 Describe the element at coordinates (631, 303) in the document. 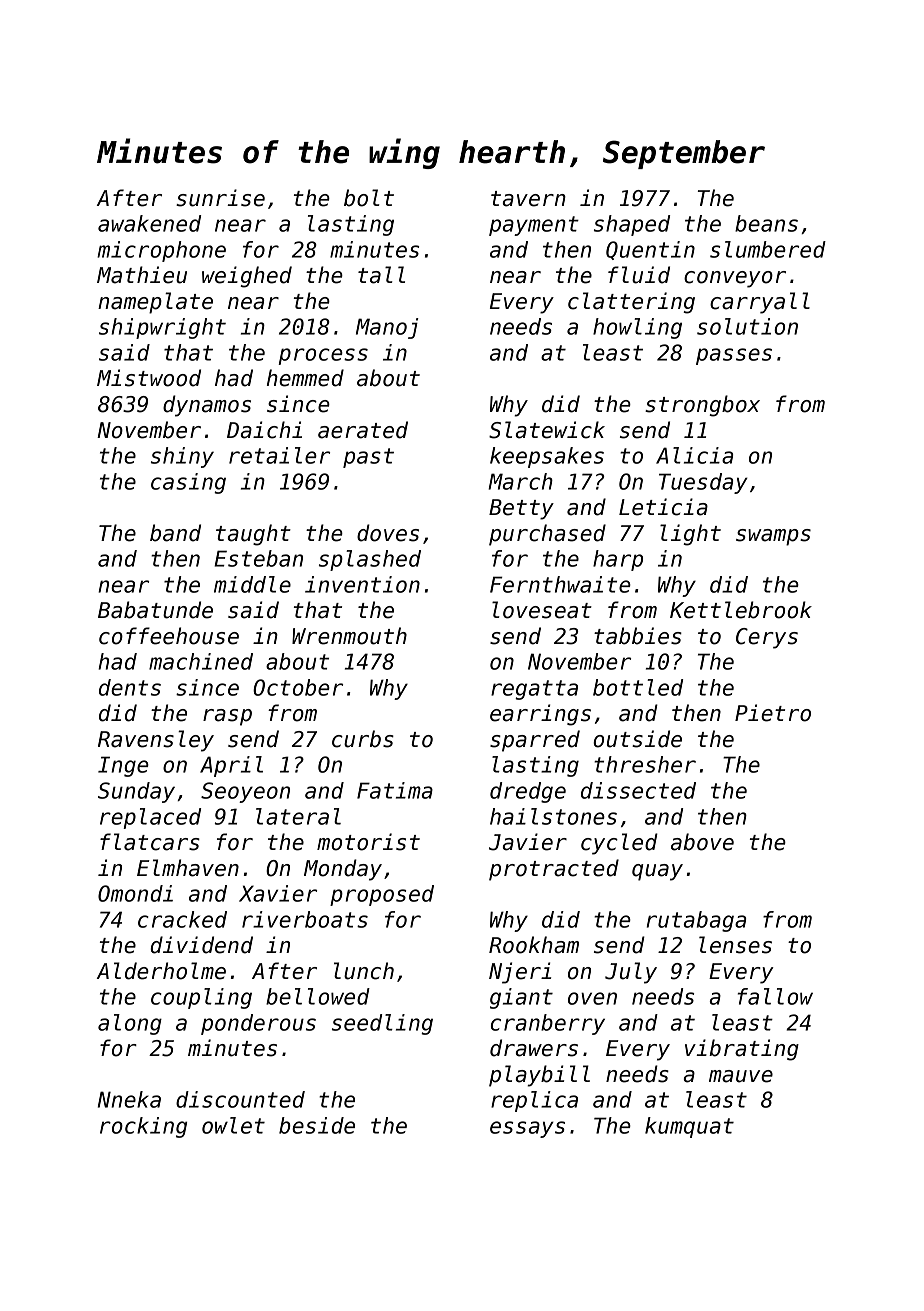

I see `clattering` at that location.
